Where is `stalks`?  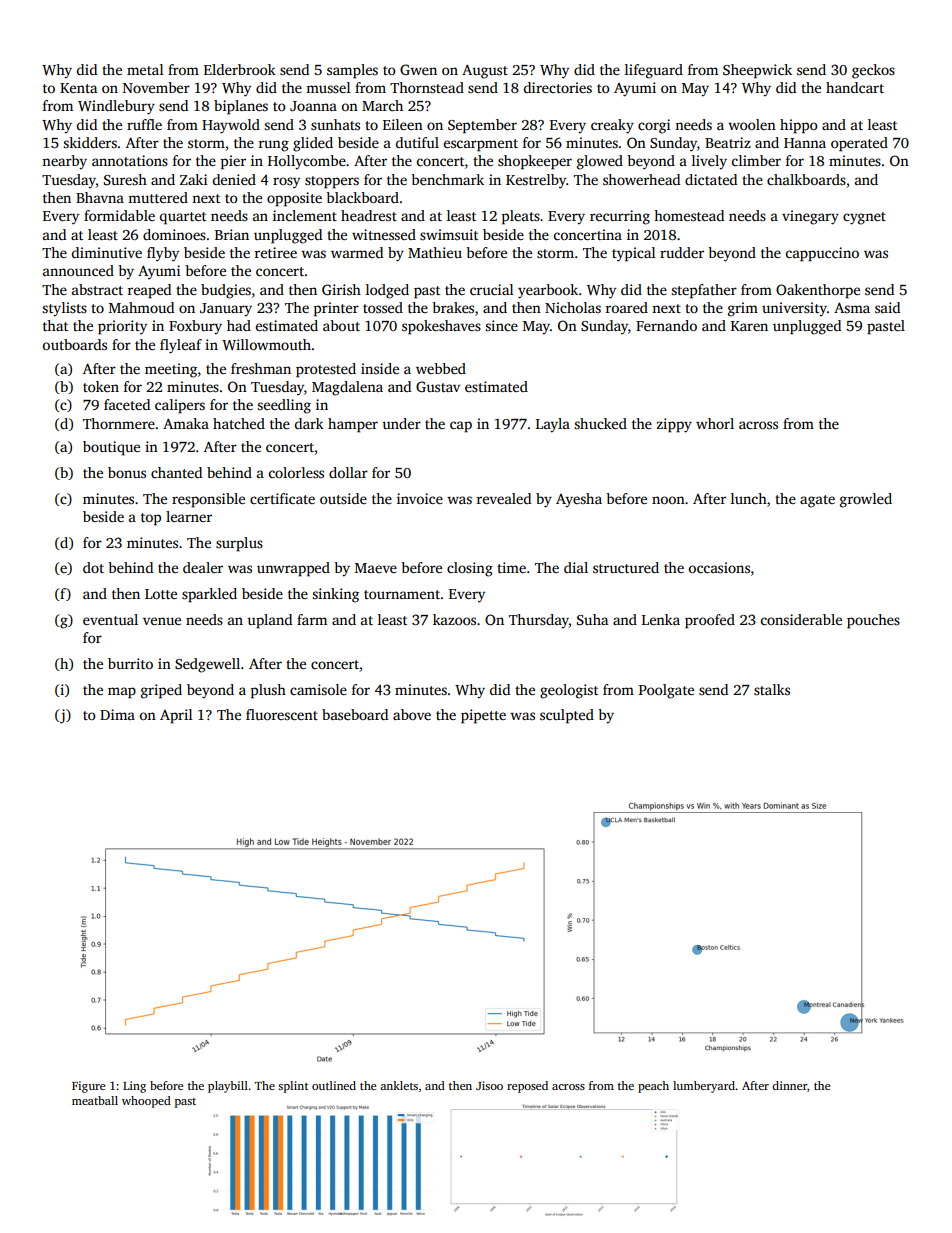 stalks is located at coordinates (772, 689).
